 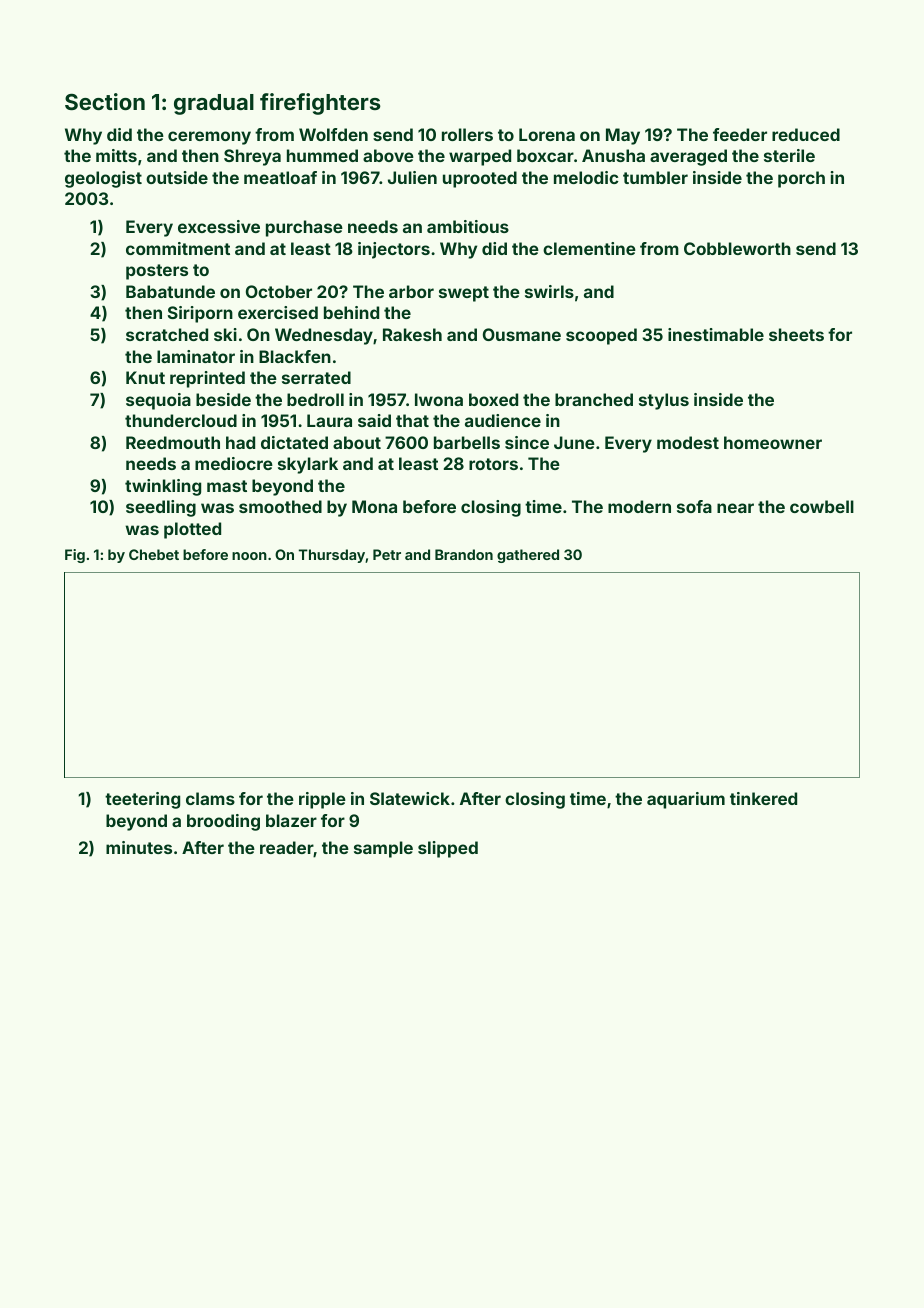 I want to click on sheets, so click(x=796, y=334).
